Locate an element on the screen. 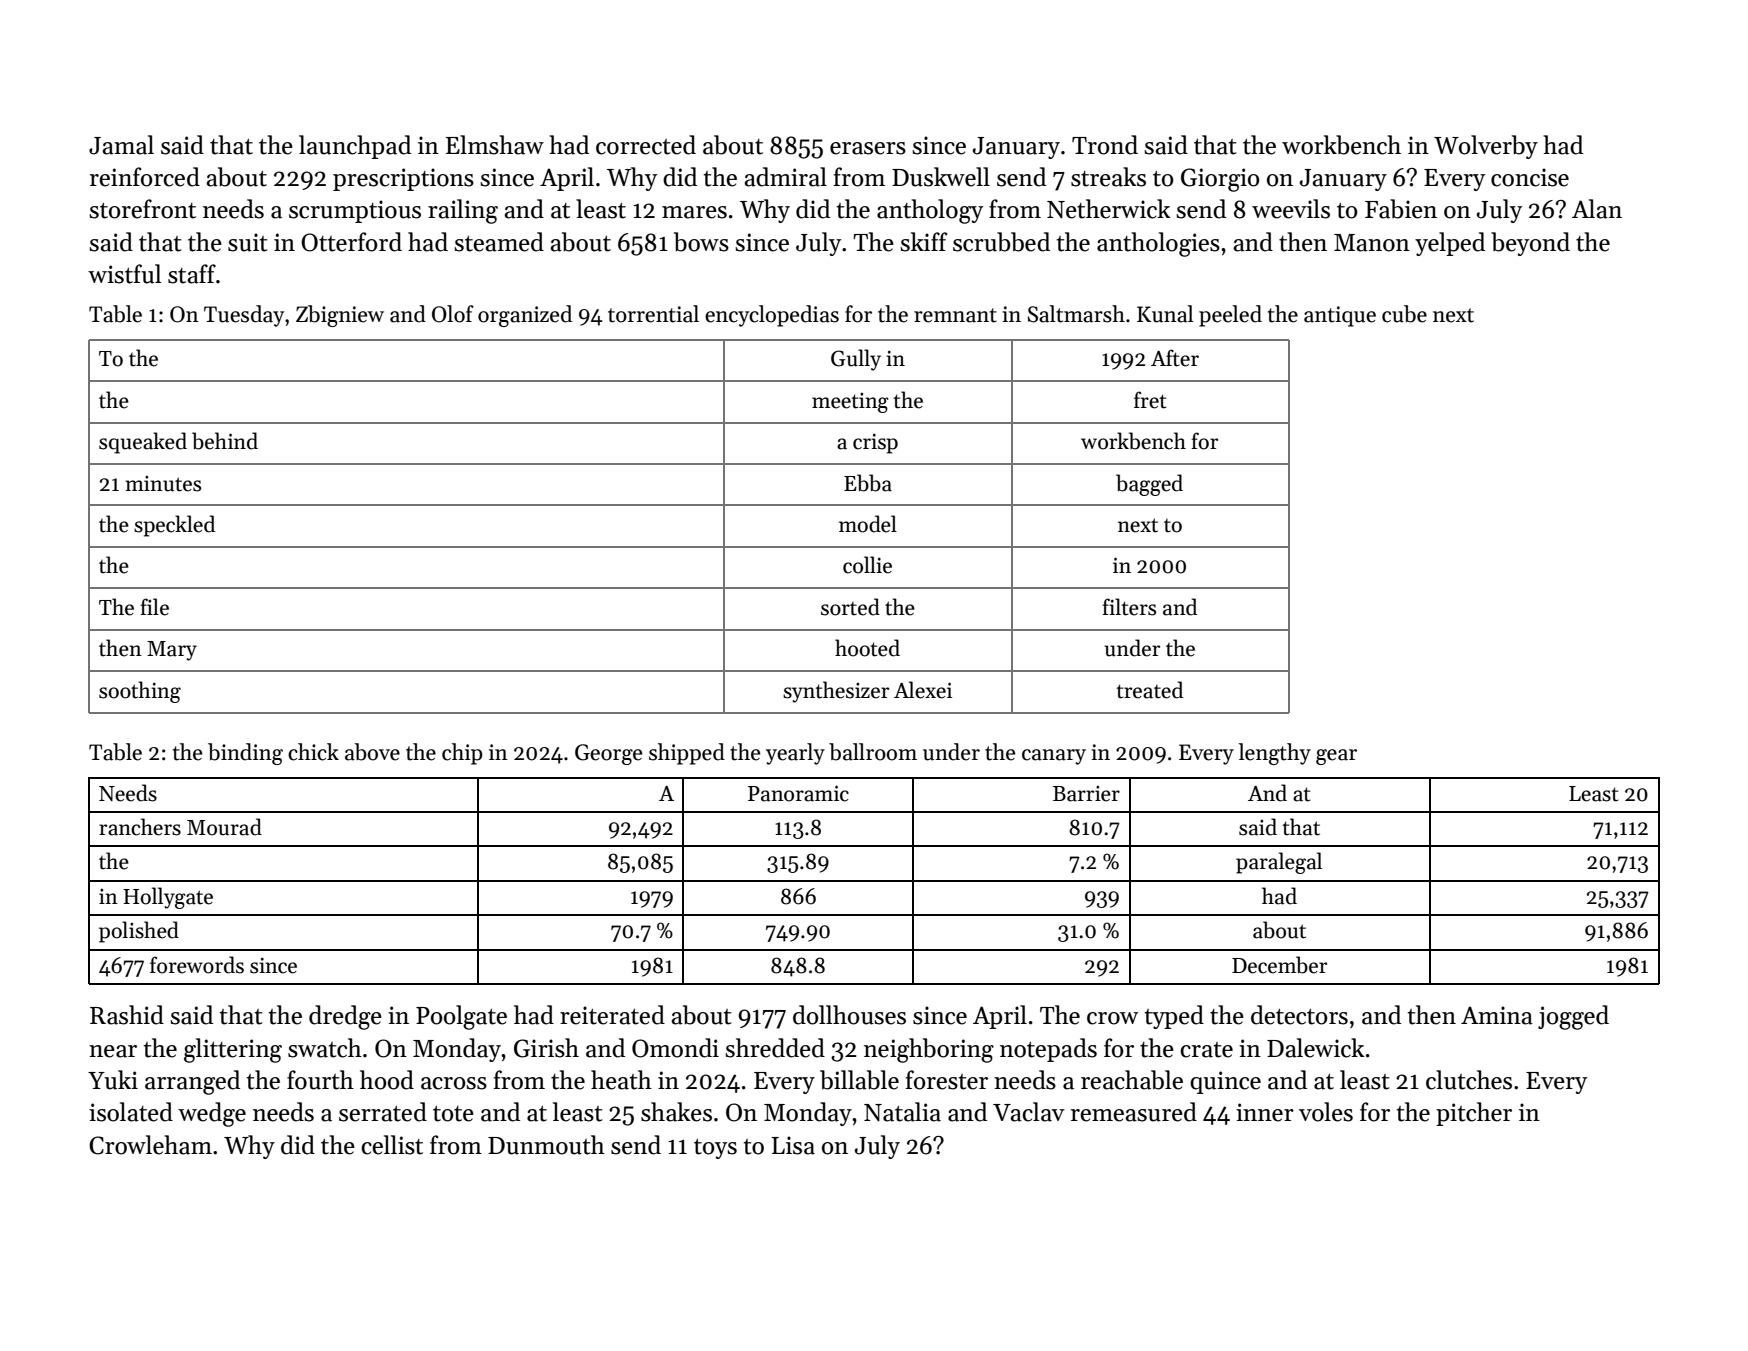 This screenshot has width=1748, height=1351. Zbigniew is located at coordinates (340, 316).
